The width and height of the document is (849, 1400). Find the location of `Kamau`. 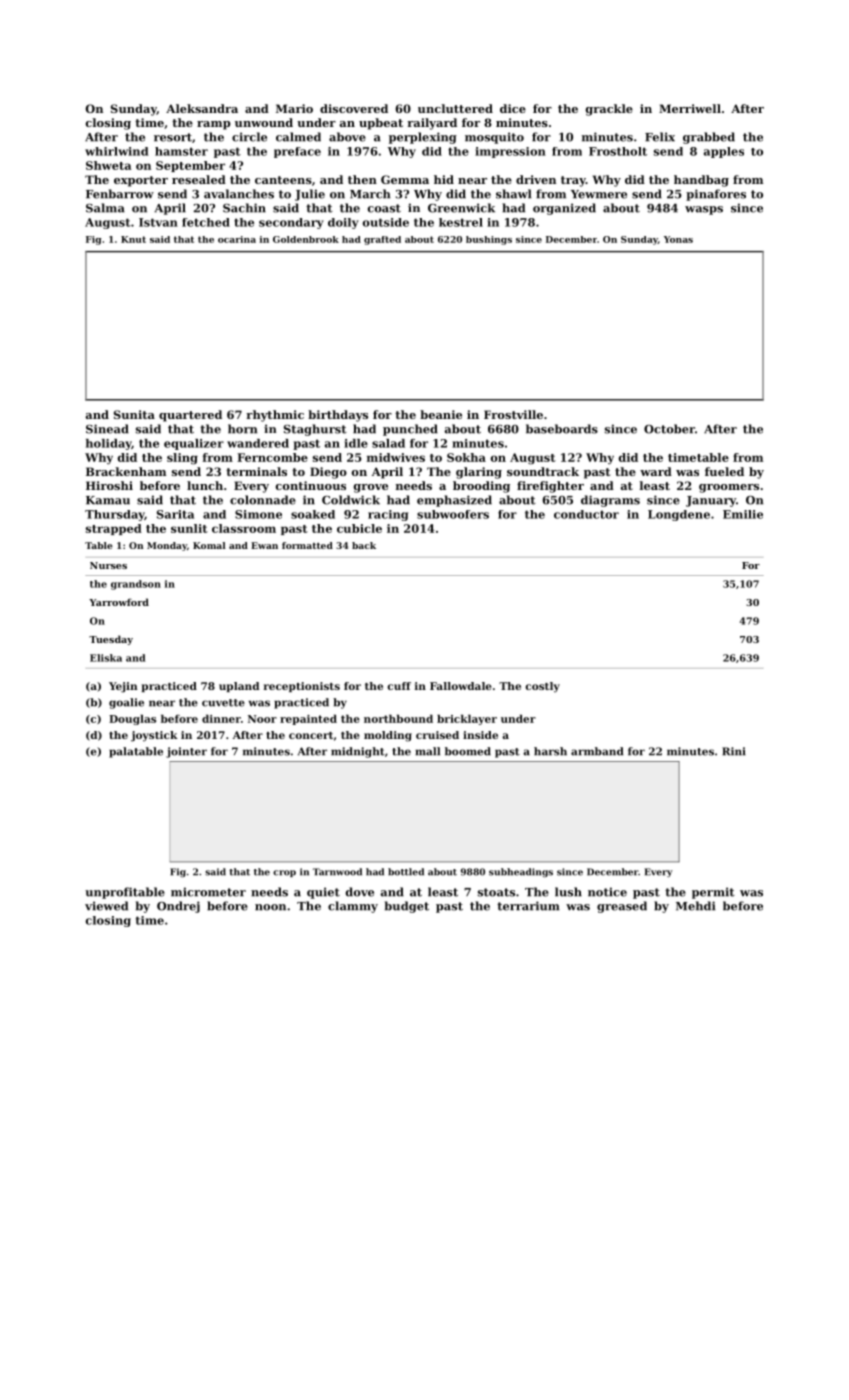

Kamau is located at coordinates (108, 500).
